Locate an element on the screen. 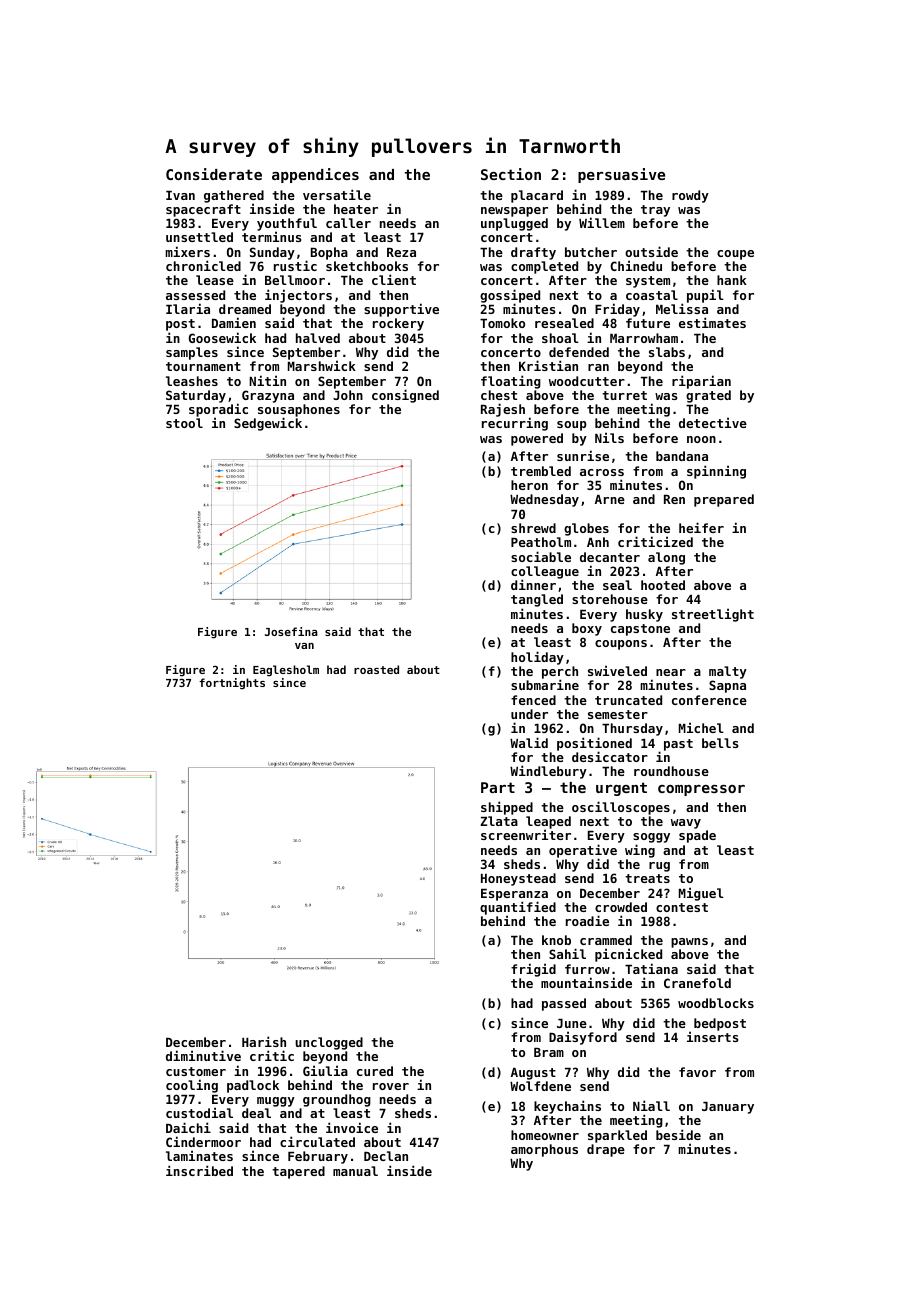  Walid is located at coordinates (529, 742).
